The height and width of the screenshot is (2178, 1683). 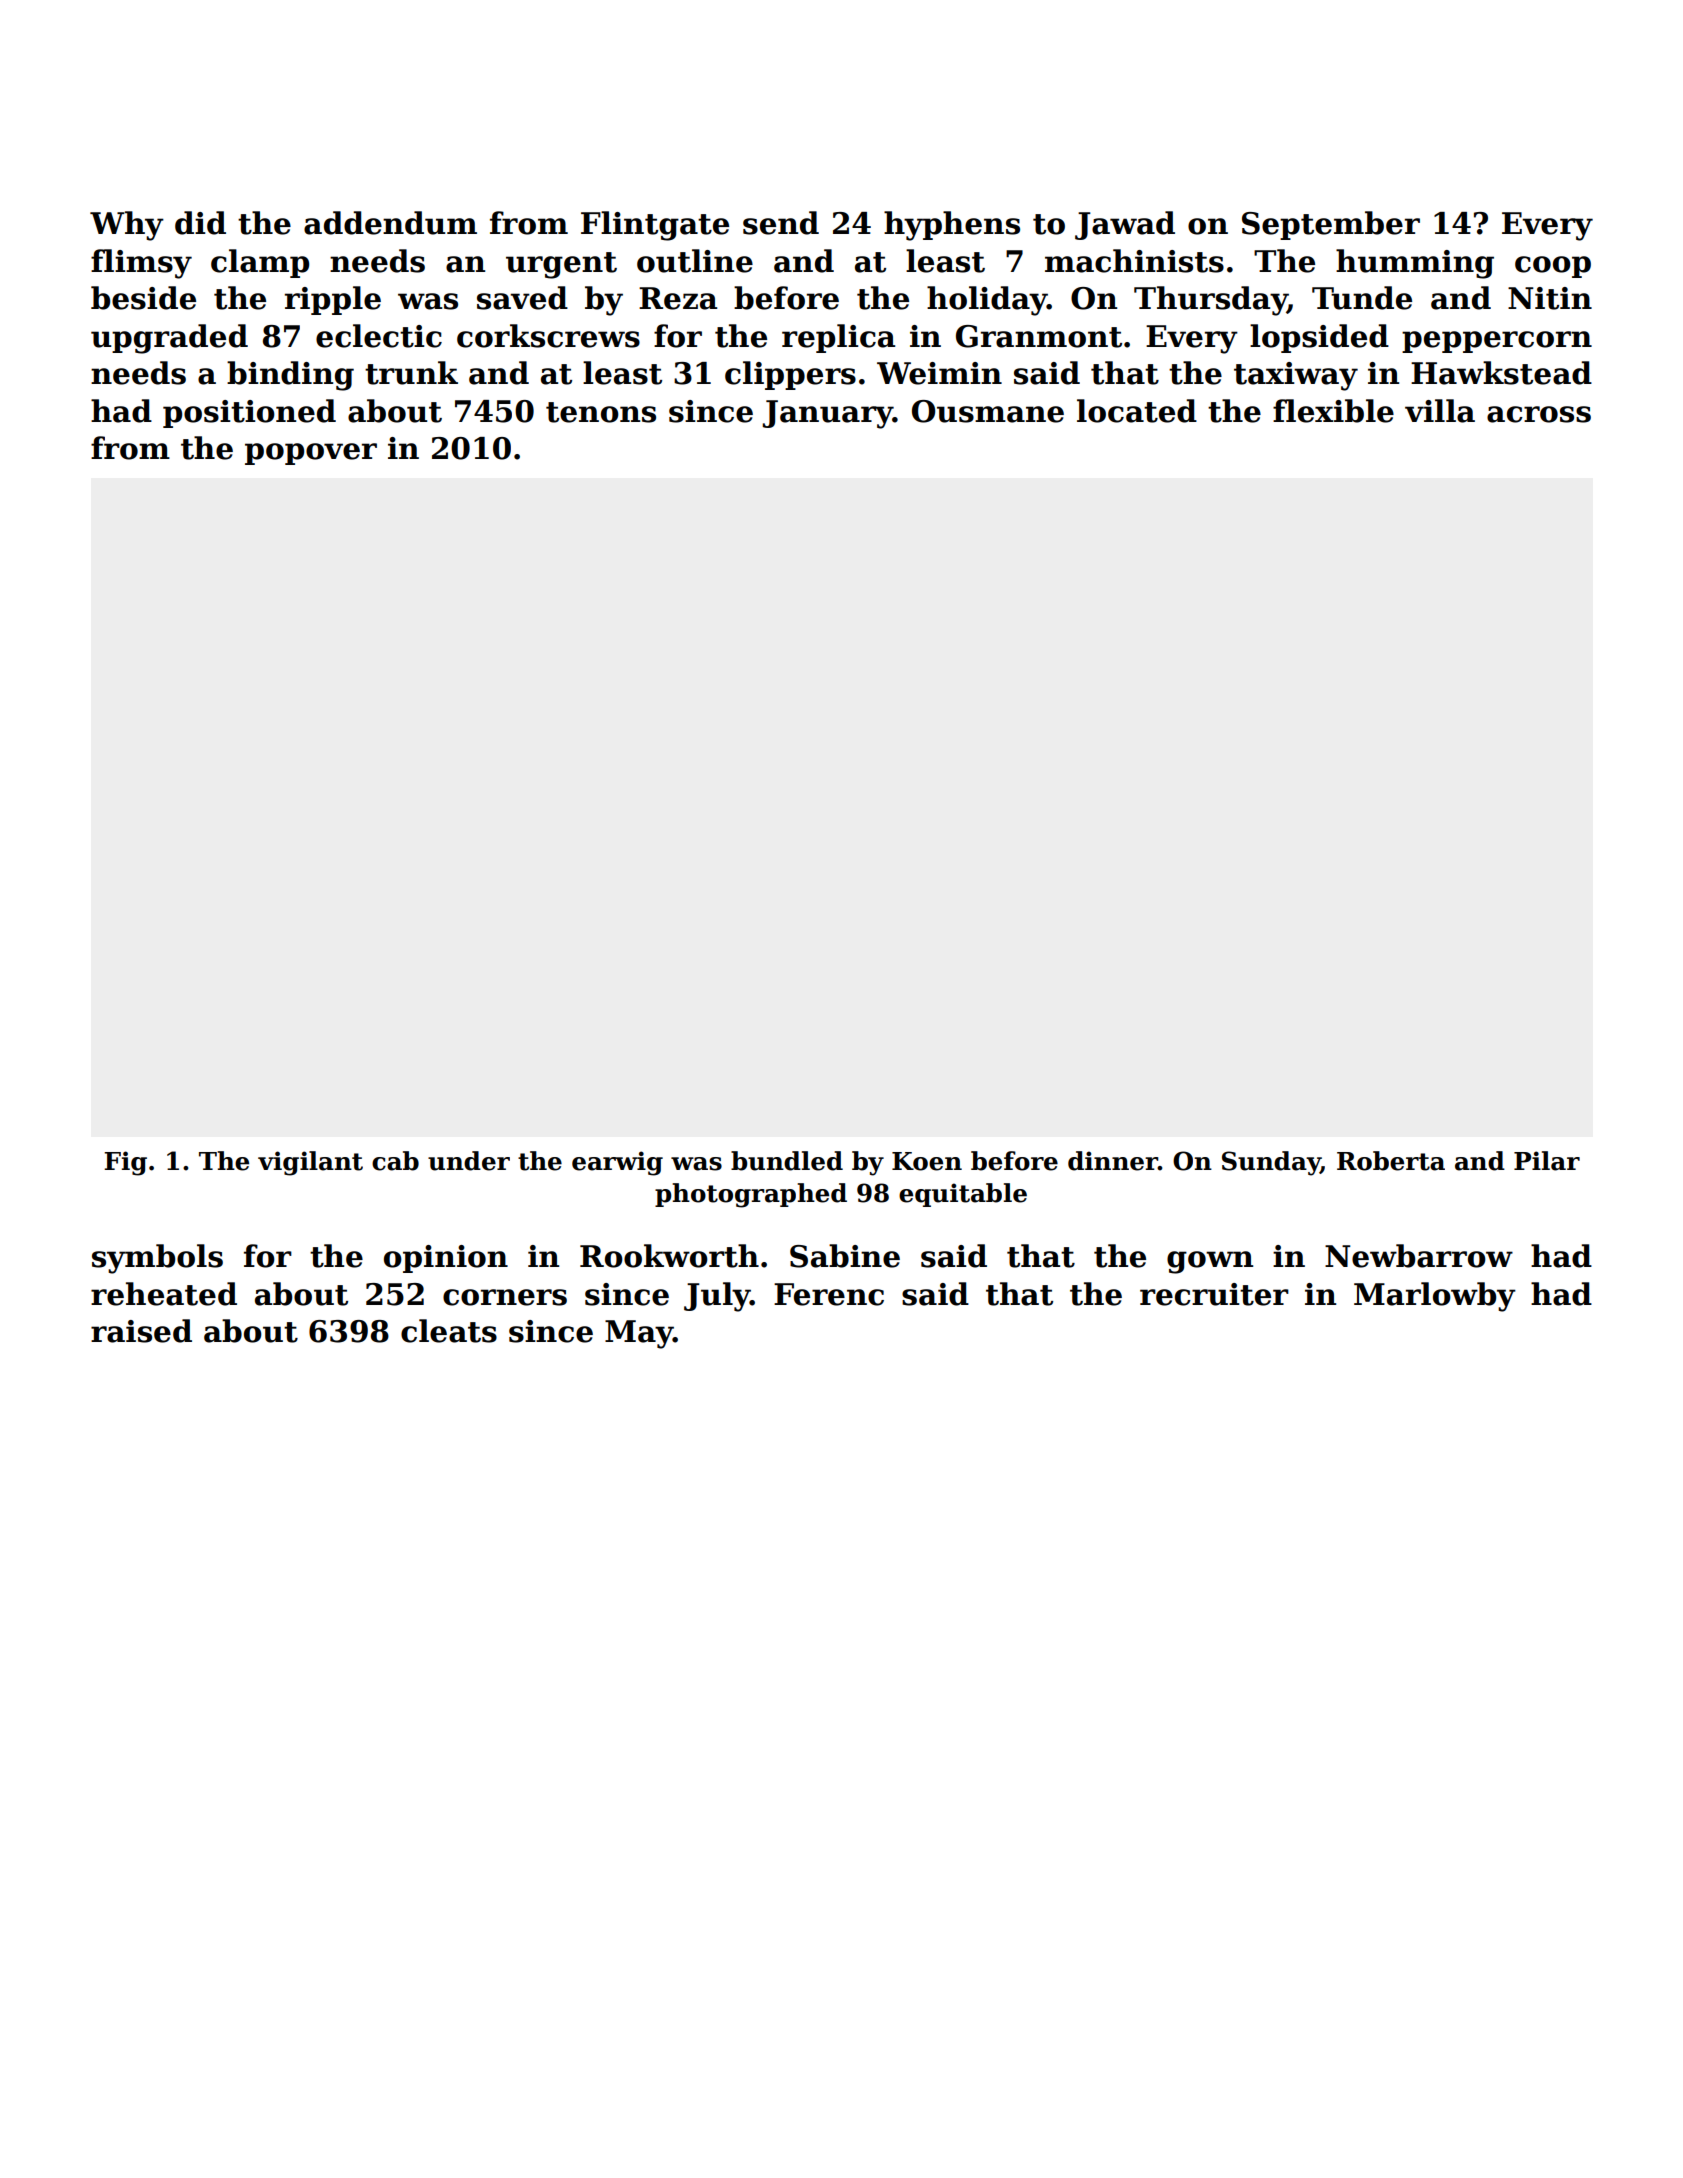 I want to click on flexible, so click(x=1333, y=411).
